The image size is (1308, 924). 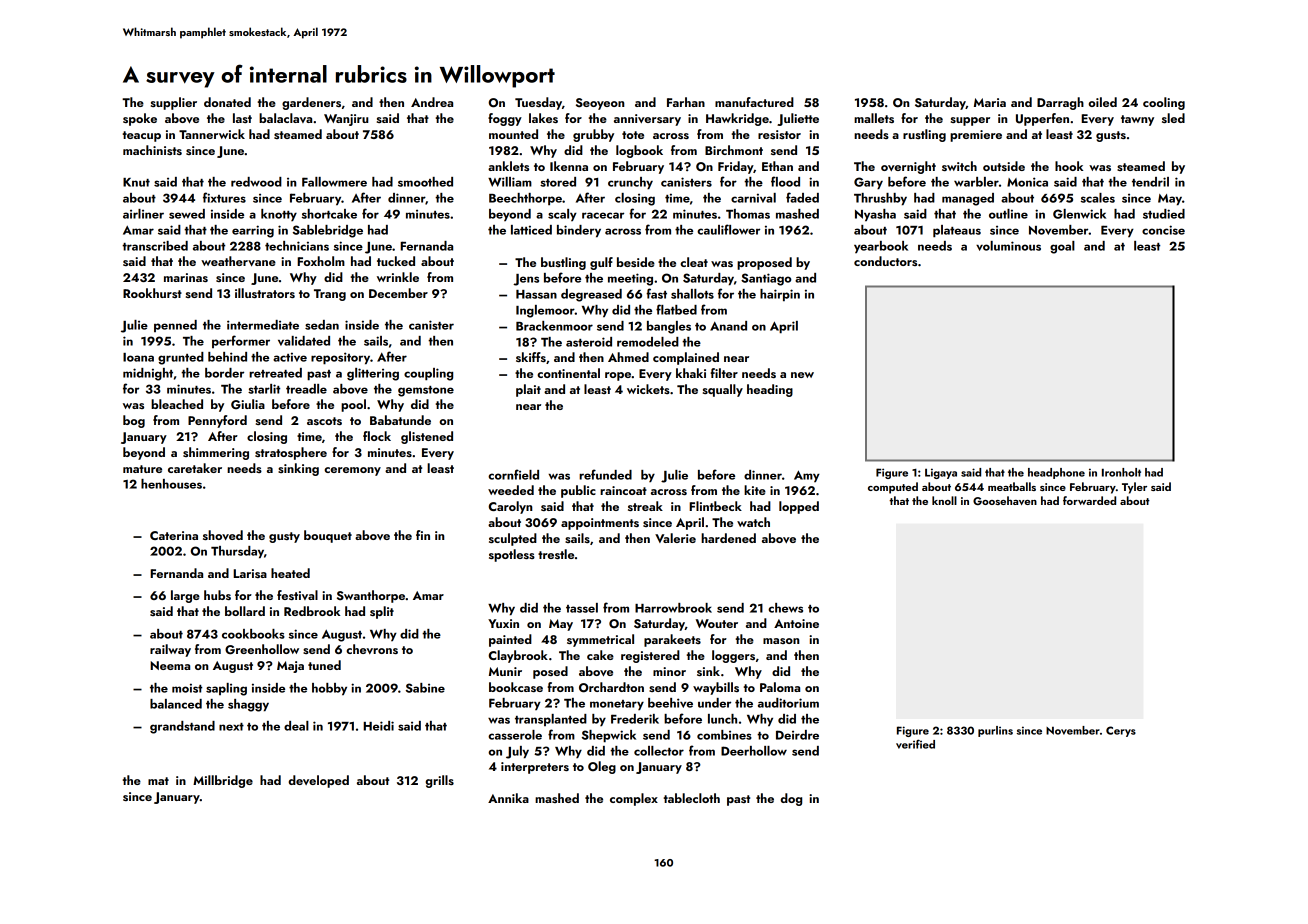 I want to click on Ikenna, so click(x=569, y=166).
